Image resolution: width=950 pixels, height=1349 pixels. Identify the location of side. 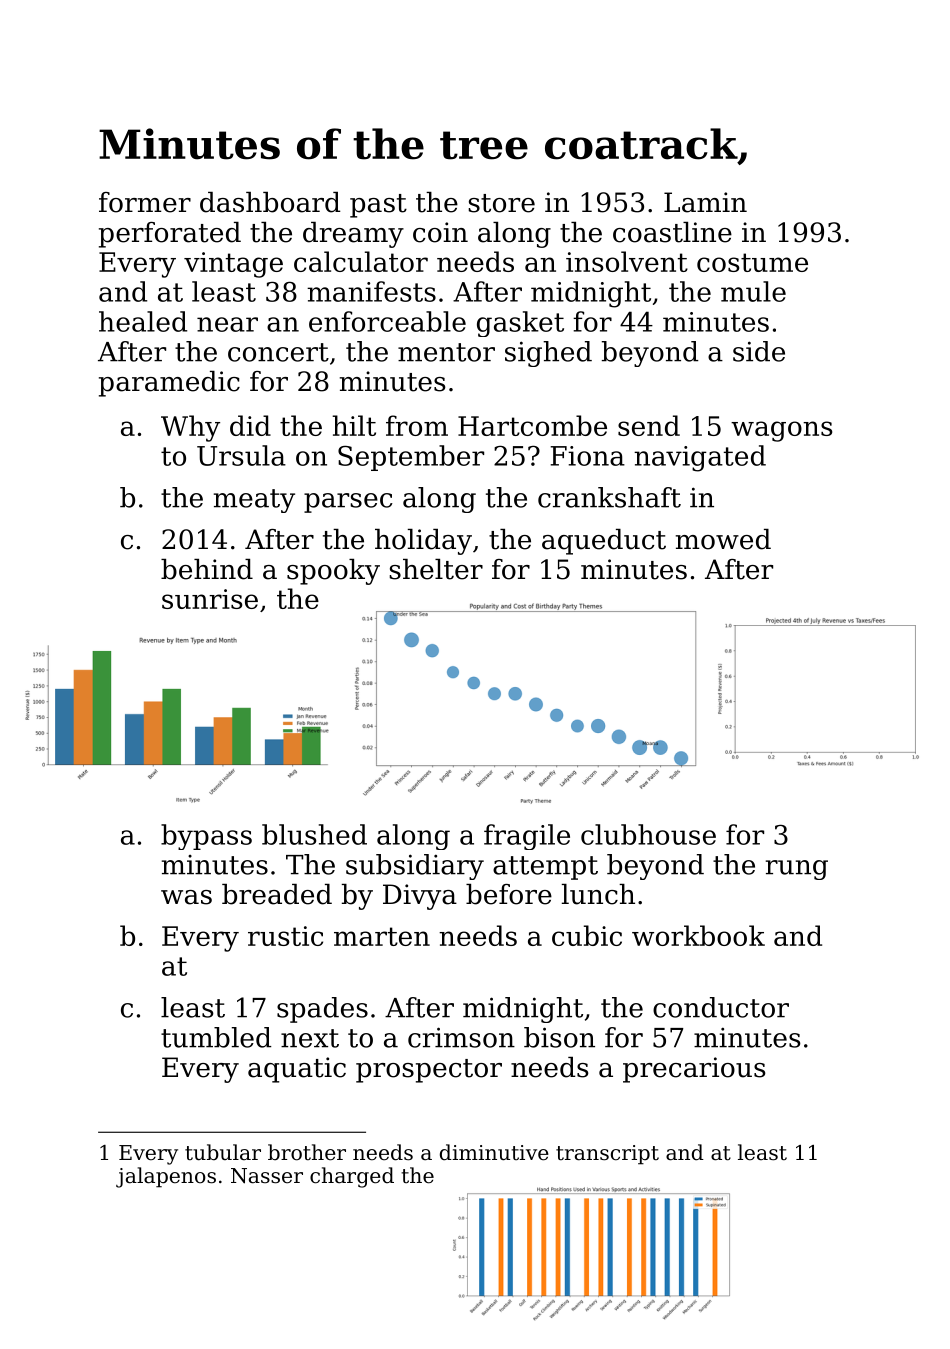
(759, 351).
